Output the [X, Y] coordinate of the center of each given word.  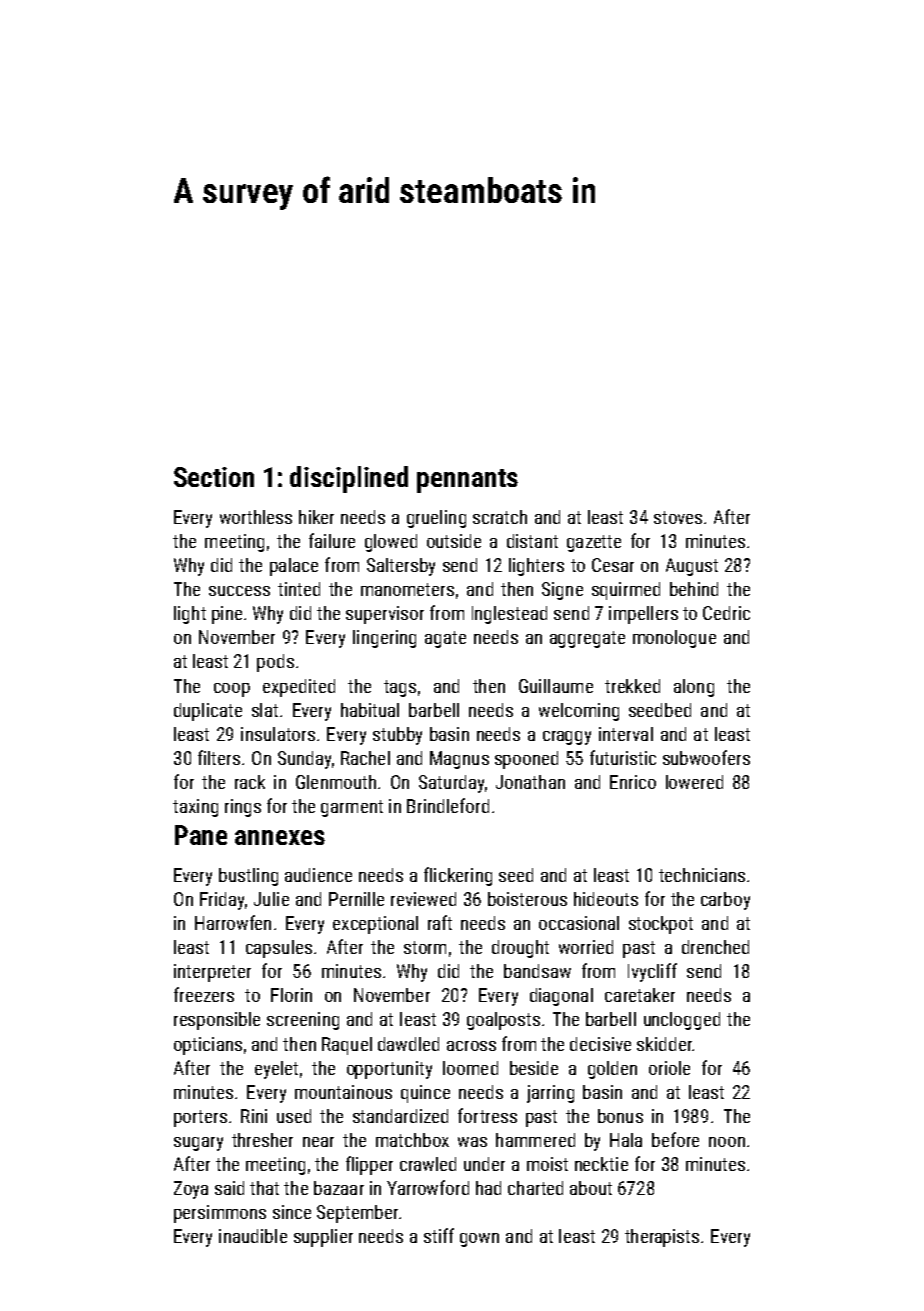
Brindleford [448, 805]
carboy [725, 901]
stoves [678, 517]
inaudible [253, 1236]
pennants [467, 481]
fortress [487, 1115]
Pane [201, 835]
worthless [256, 517]
